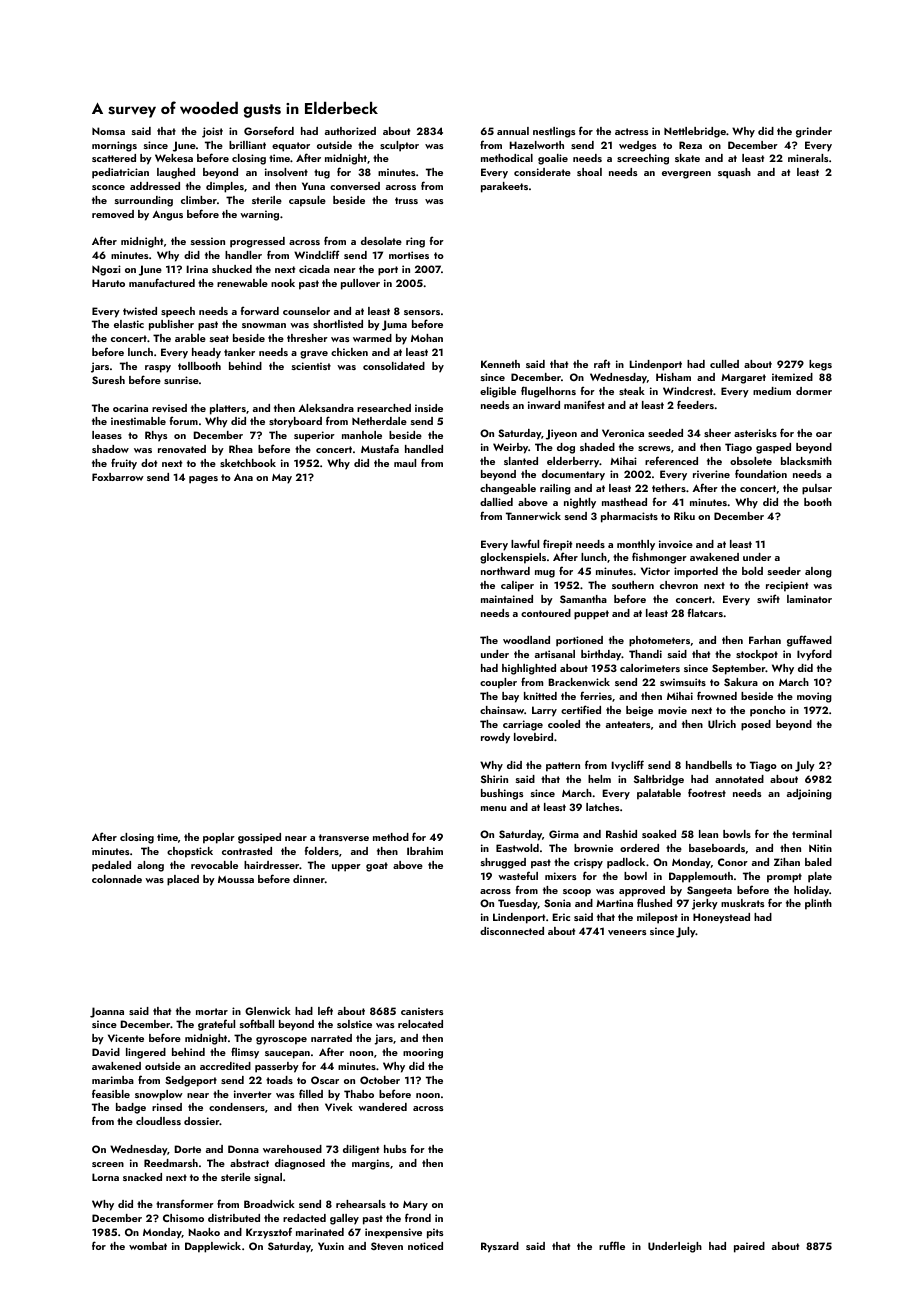 Image resolution: width=924 pixels, height=1308 pixels. What do you see at coordinates (721, 918) in the image?
I see `Honeystead` at bounding box center [721, 918].
